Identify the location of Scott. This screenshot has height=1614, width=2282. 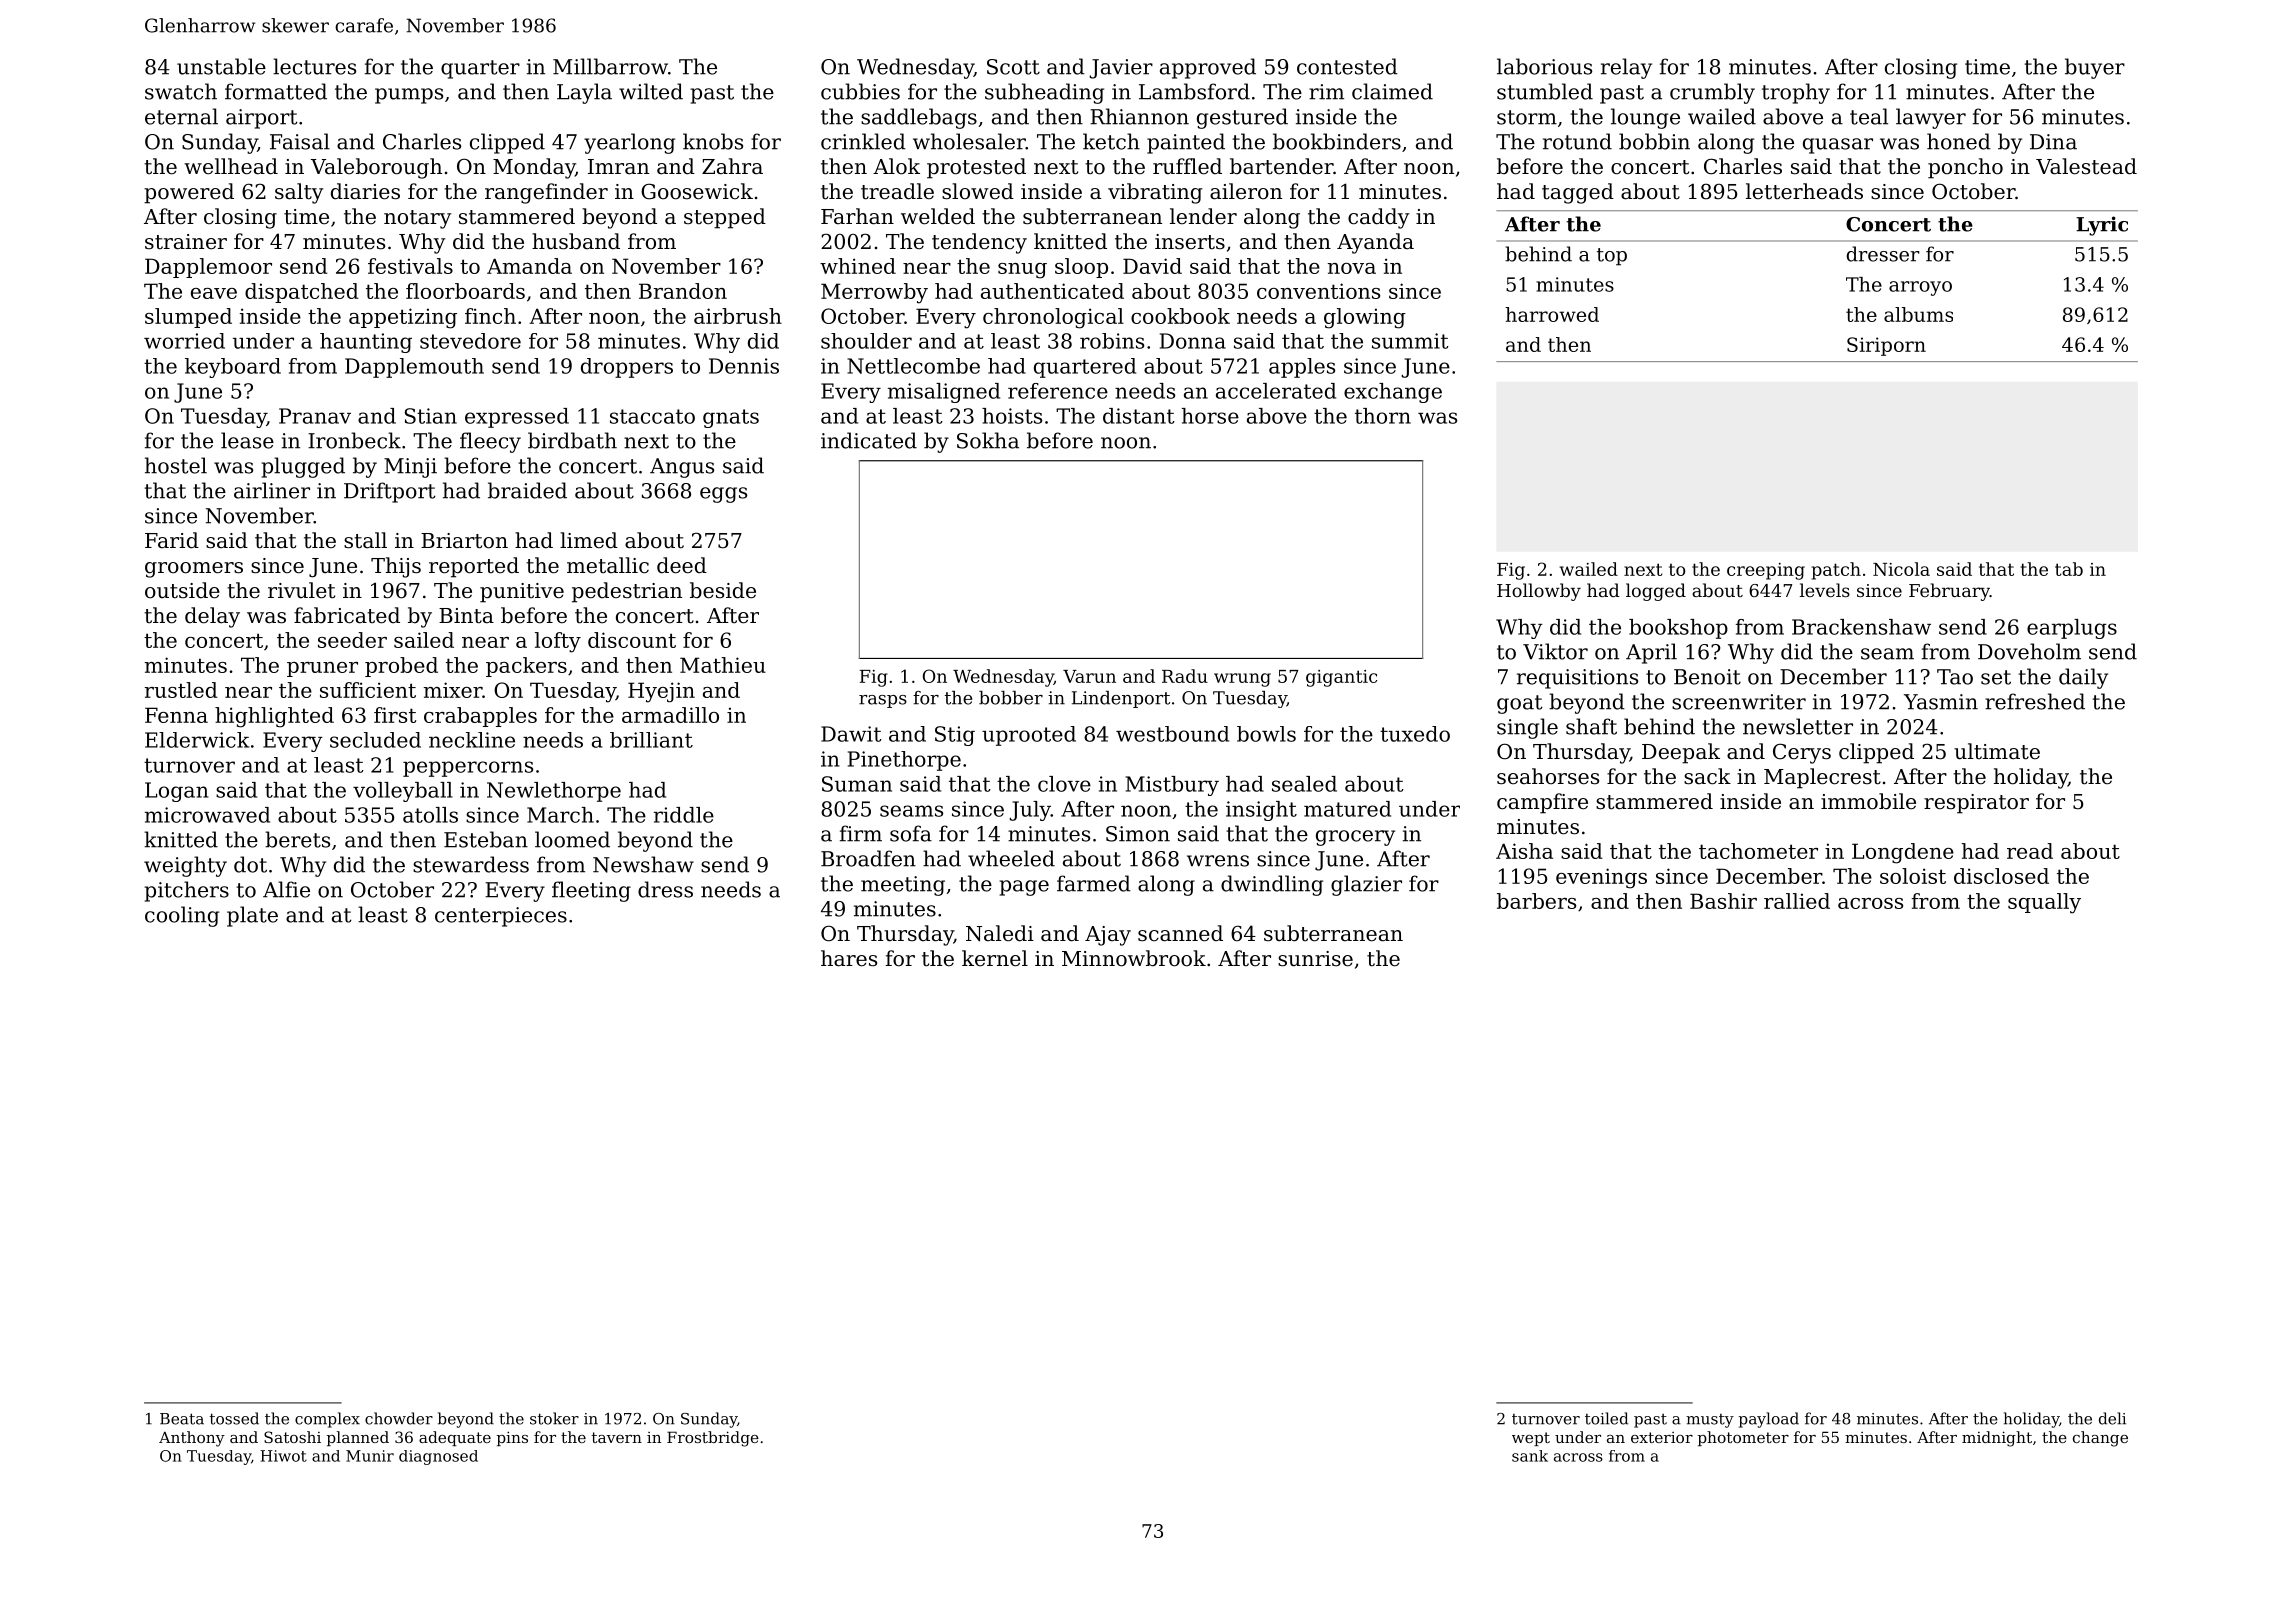
(1013, 67).
